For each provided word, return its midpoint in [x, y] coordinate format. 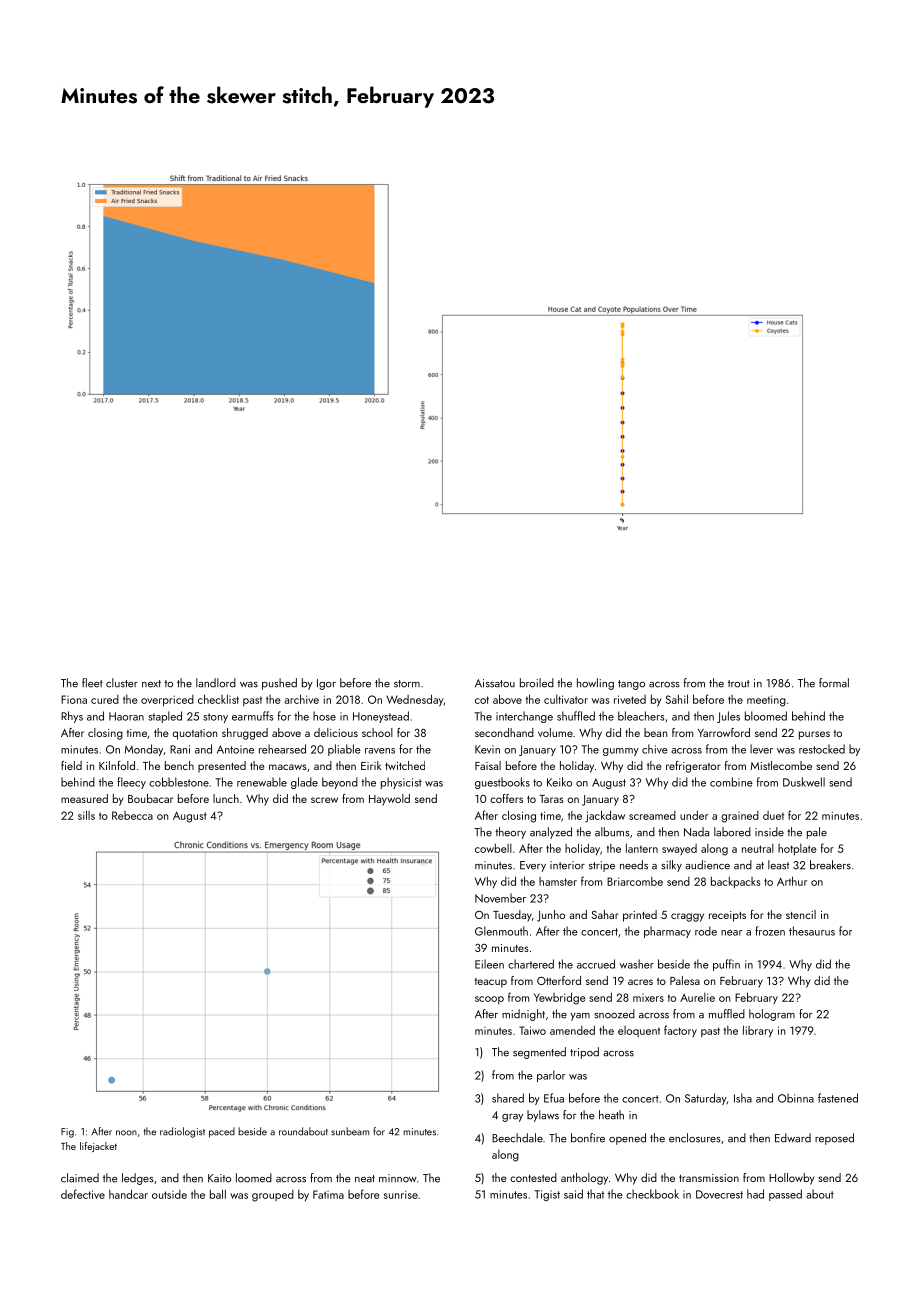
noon [126, 1133]
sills [86, 815]
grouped [273, 1196]
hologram [772, 1015]
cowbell [493, 848]
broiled [537, 683]
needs [634, 865]
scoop [489, 1000]
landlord [216, 683]
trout [739, 684]
